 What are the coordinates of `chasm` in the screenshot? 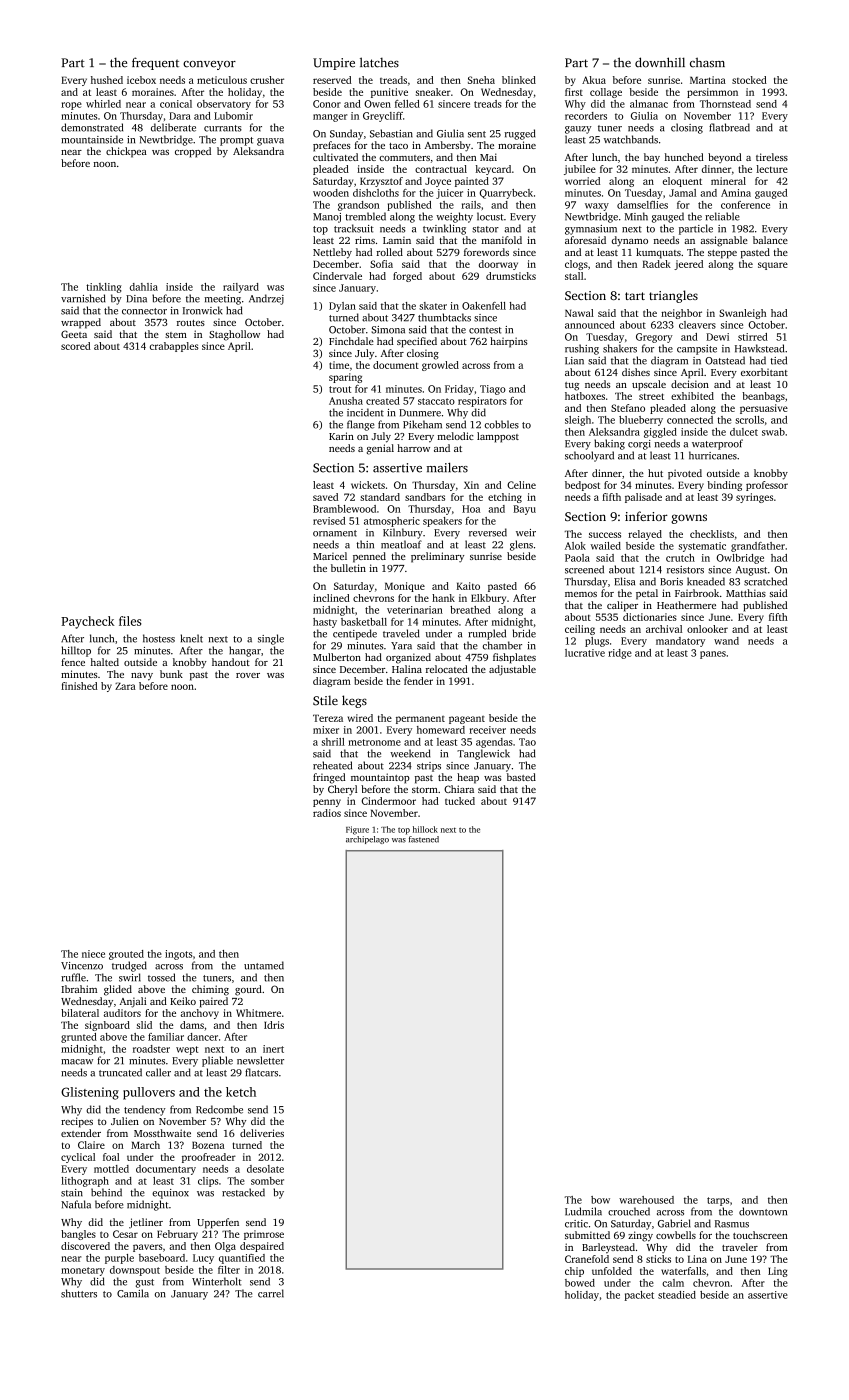 It's located at (707, 62).
